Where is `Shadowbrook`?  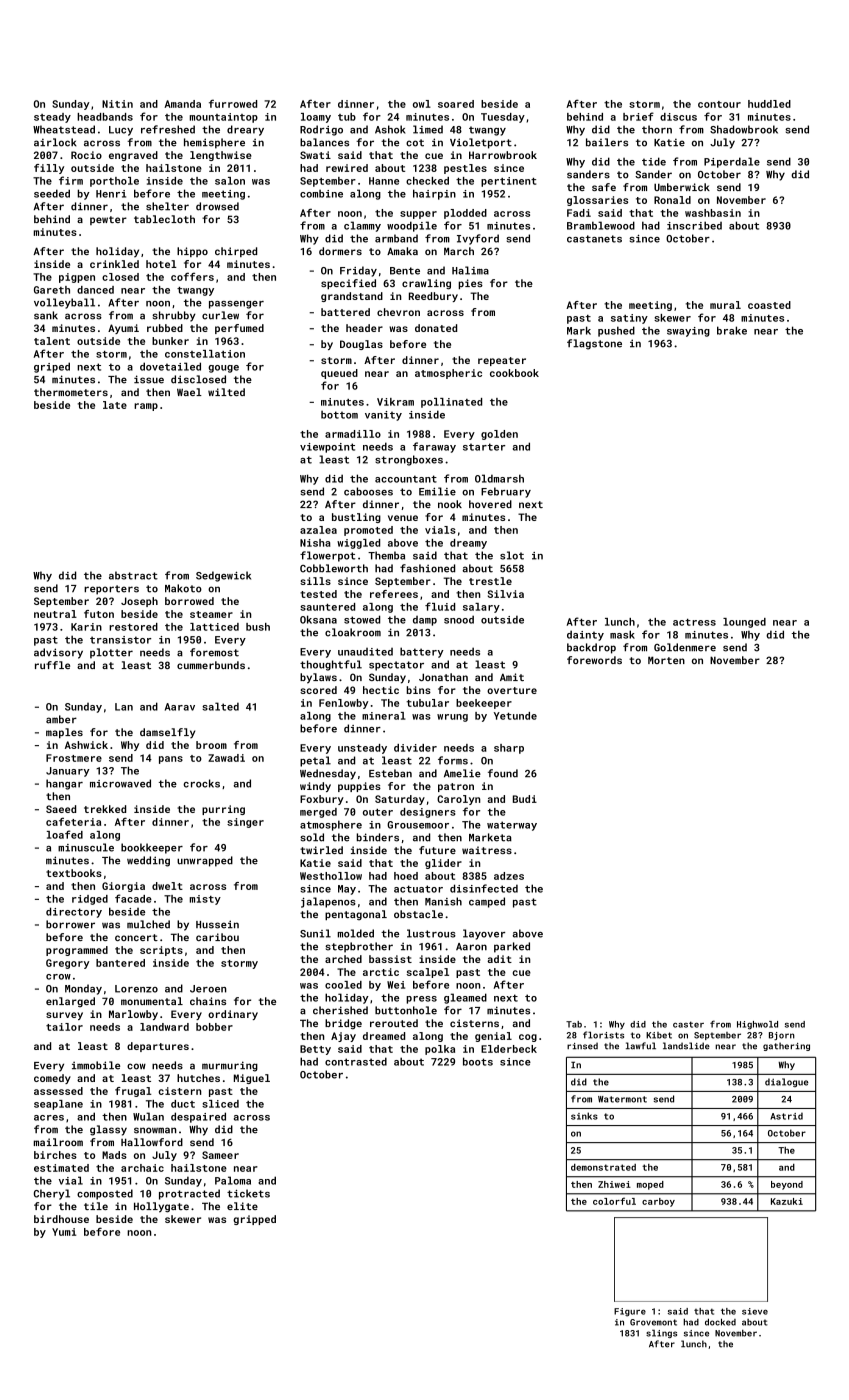
Shadowbrook is located at coordinates (744, 129).
